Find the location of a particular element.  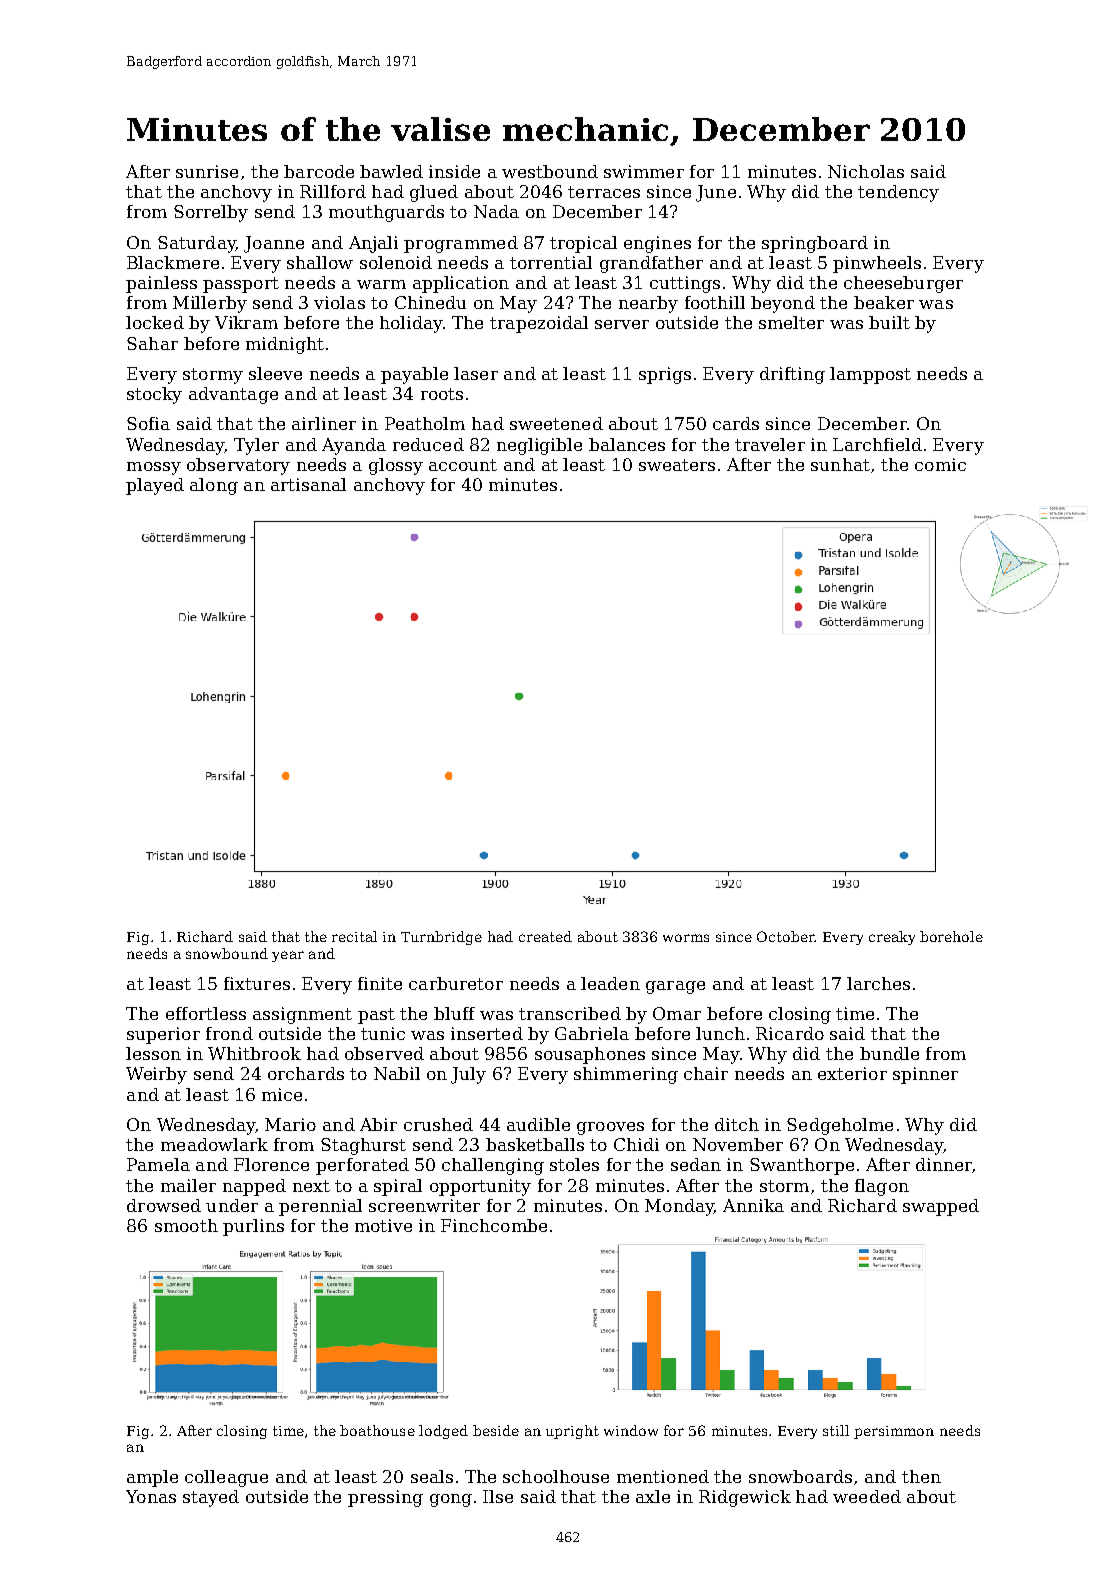

window is located at coordinates (631, 1430).
